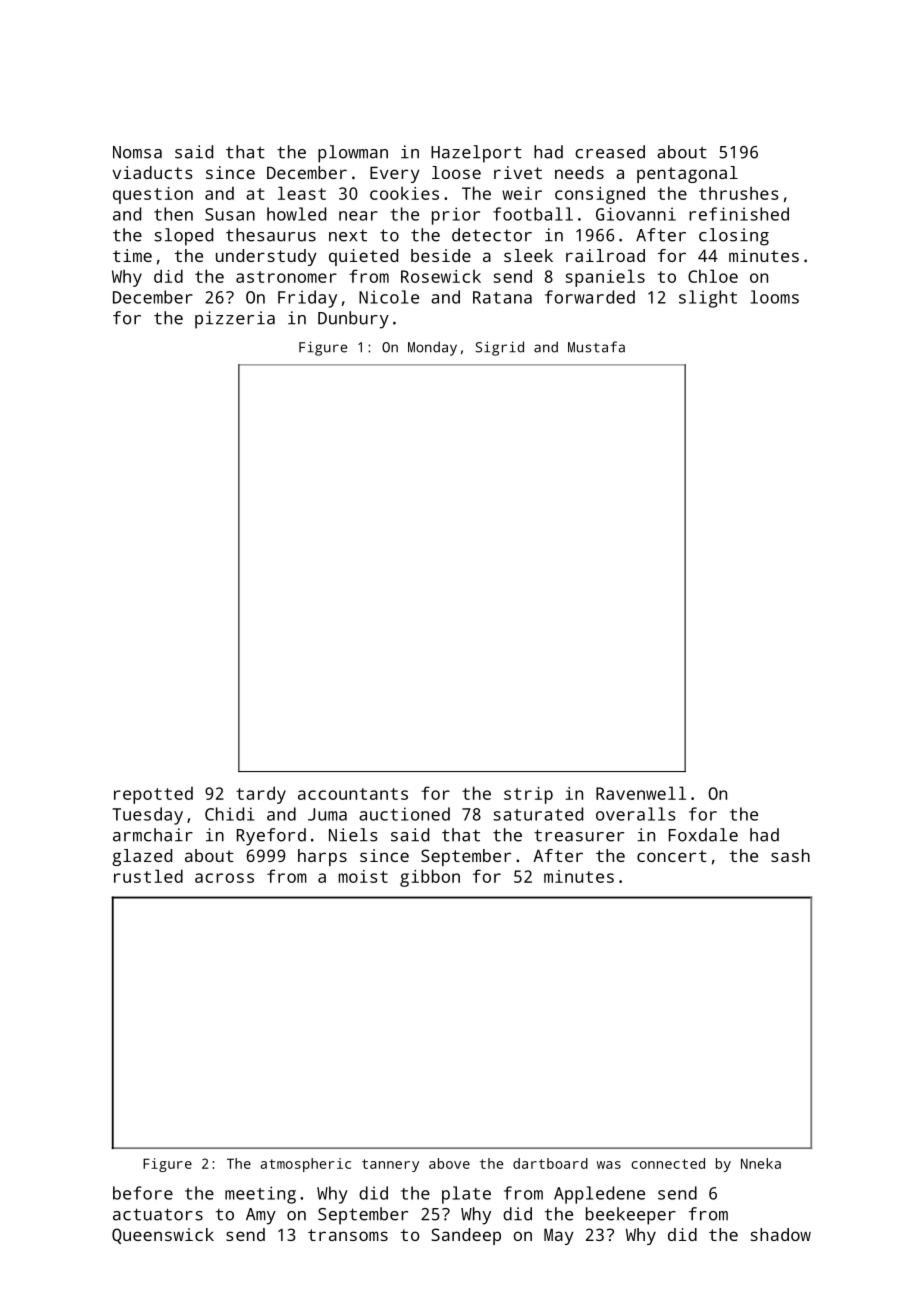 Image resolution: width=924 pixels, height=1314 pixels. What do you see at coordinates (390, 1165) in the screenshot?
I see `tannery` at bounding box center [390, 1165].
